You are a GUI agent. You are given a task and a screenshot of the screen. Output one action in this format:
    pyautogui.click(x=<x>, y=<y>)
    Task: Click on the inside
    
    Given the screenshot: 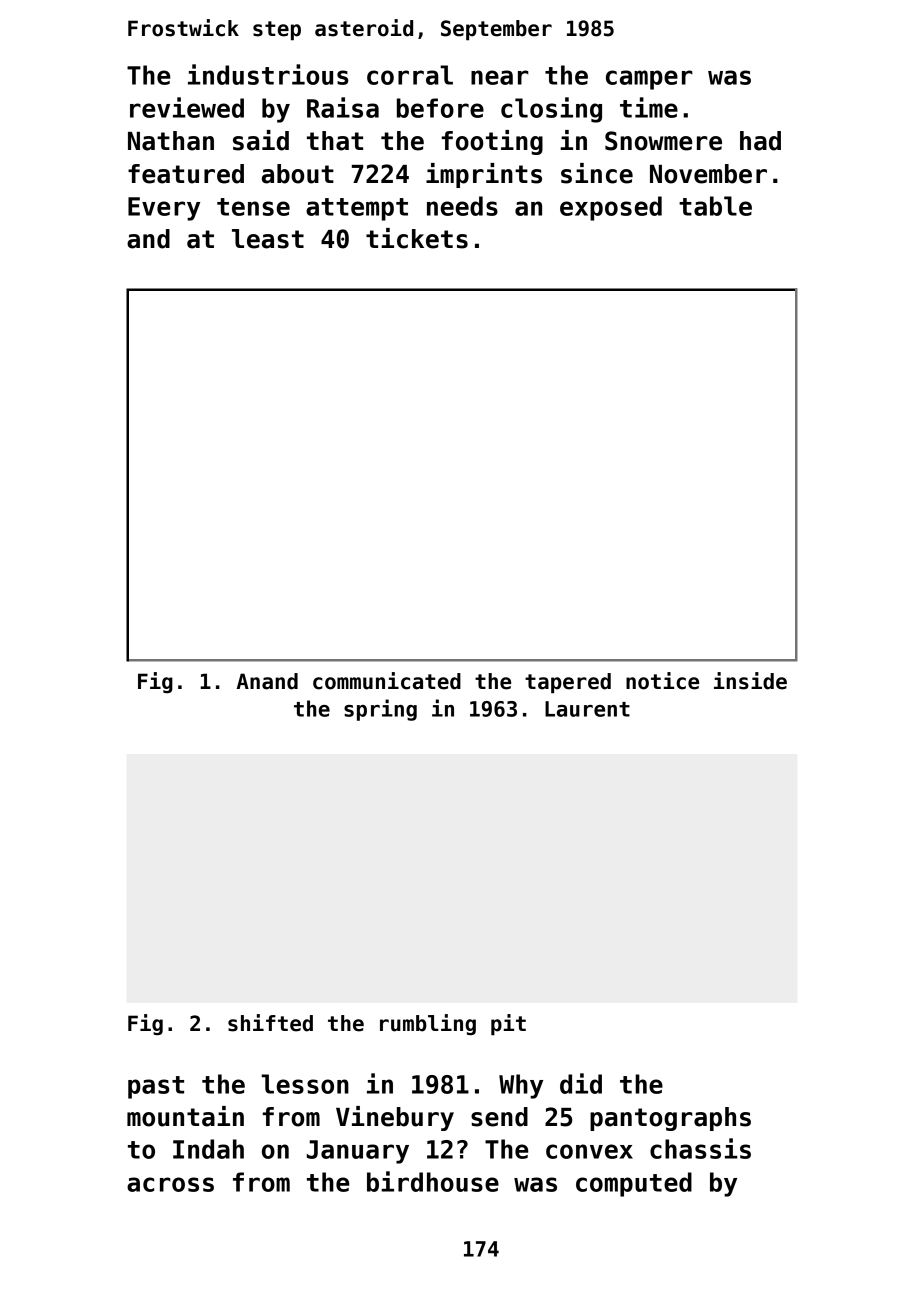 What is the action you would take?
    pyautogui.click(x=750, y=681)
